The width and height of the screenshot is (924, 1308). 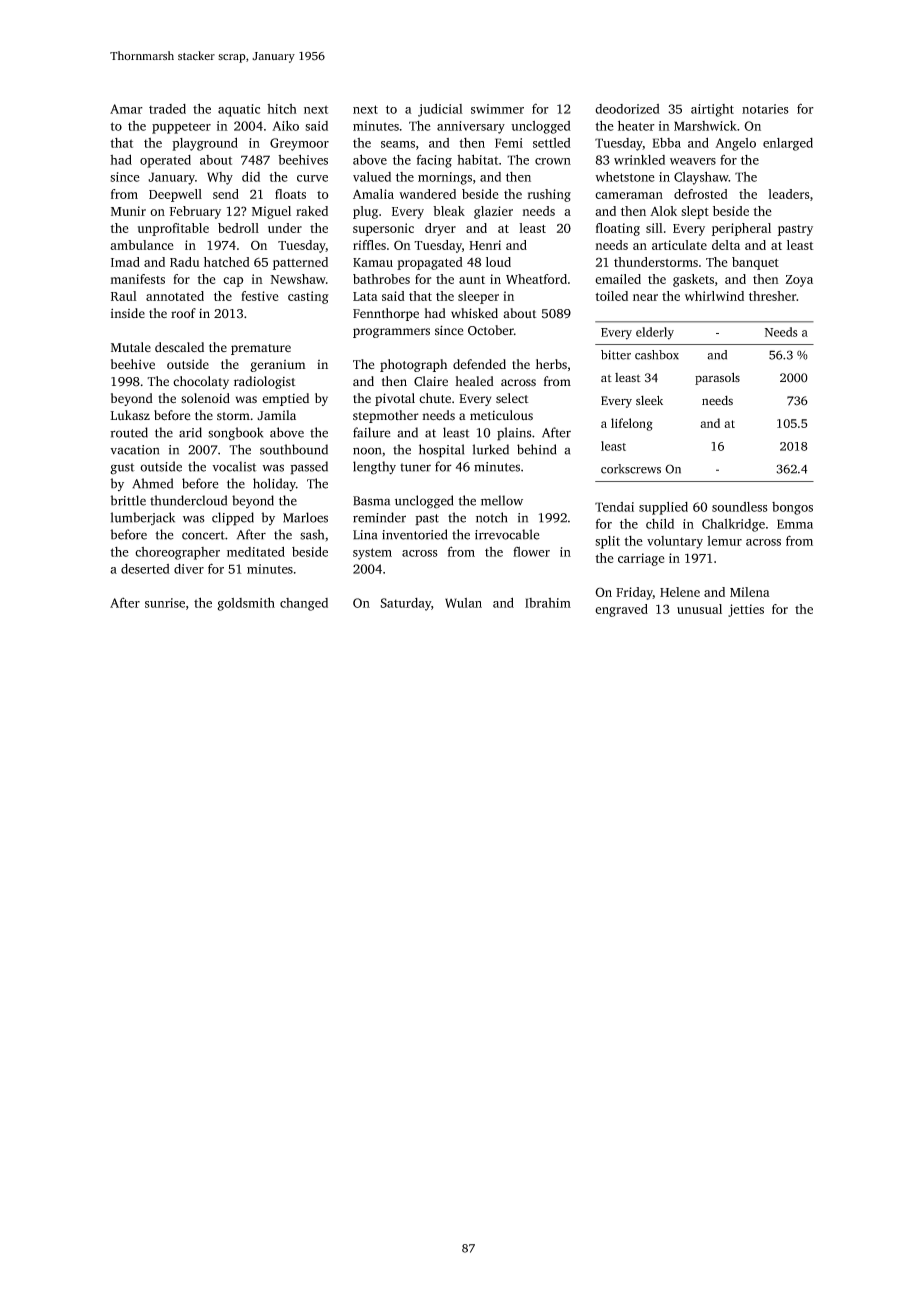 I want to click on Saturday, so click(x=405, y=604).
